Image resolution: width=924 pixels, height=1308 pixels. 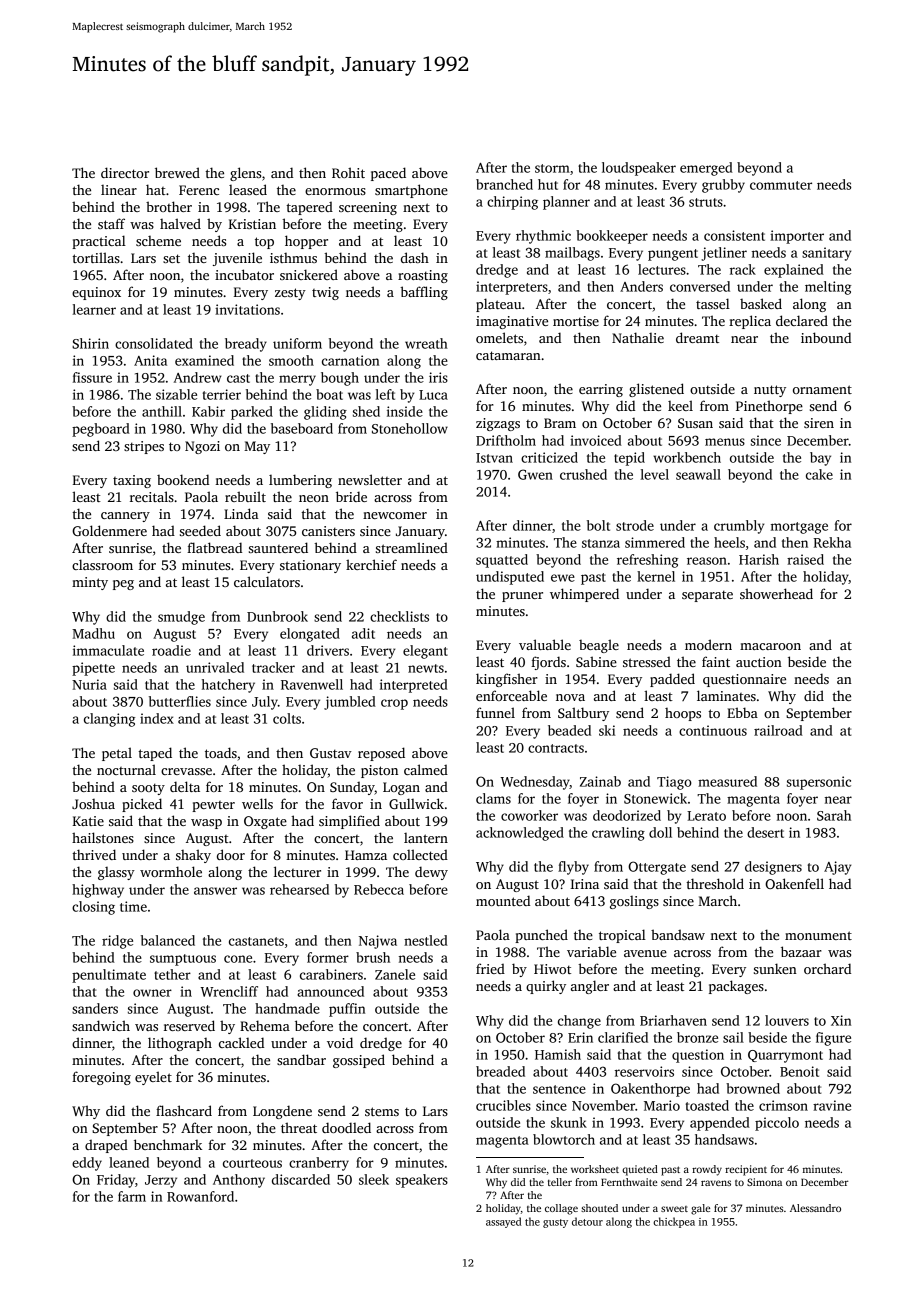 I want to click on dash, so click(x=415, y=257).
